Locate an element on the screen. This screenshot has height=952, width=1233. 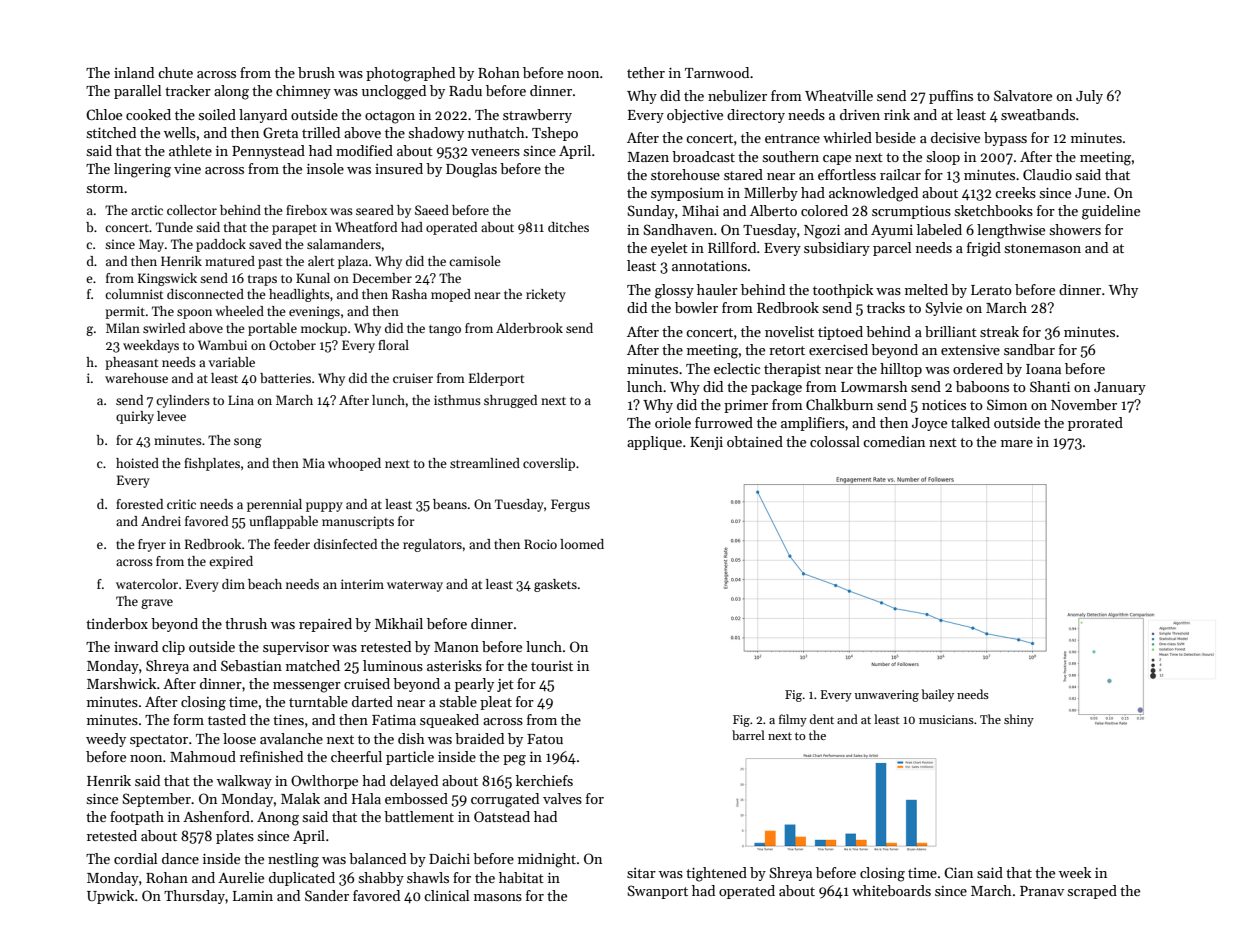
Upwick is located at coordinates (110, 897).
